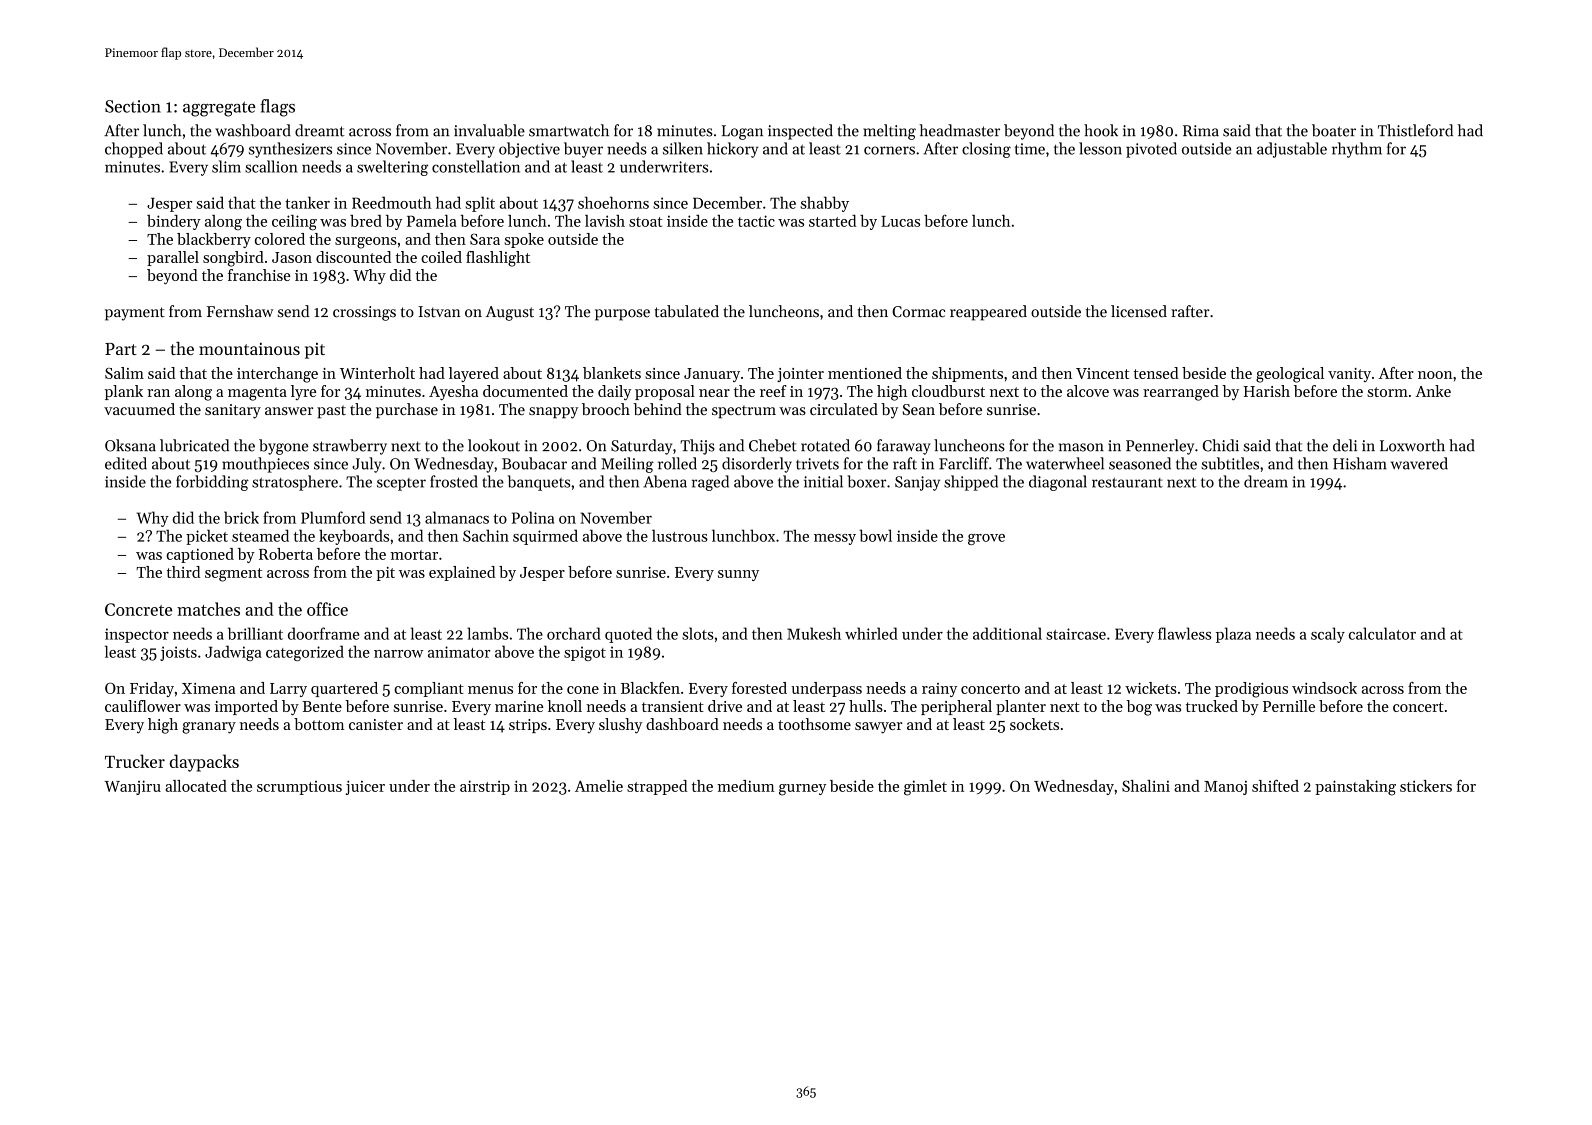 This screenshot has width=1592, height=1125. What do you see at coordinates (1382, 633) in the screenshot?
I see `calculator` at bounding box center [1382, 633].
